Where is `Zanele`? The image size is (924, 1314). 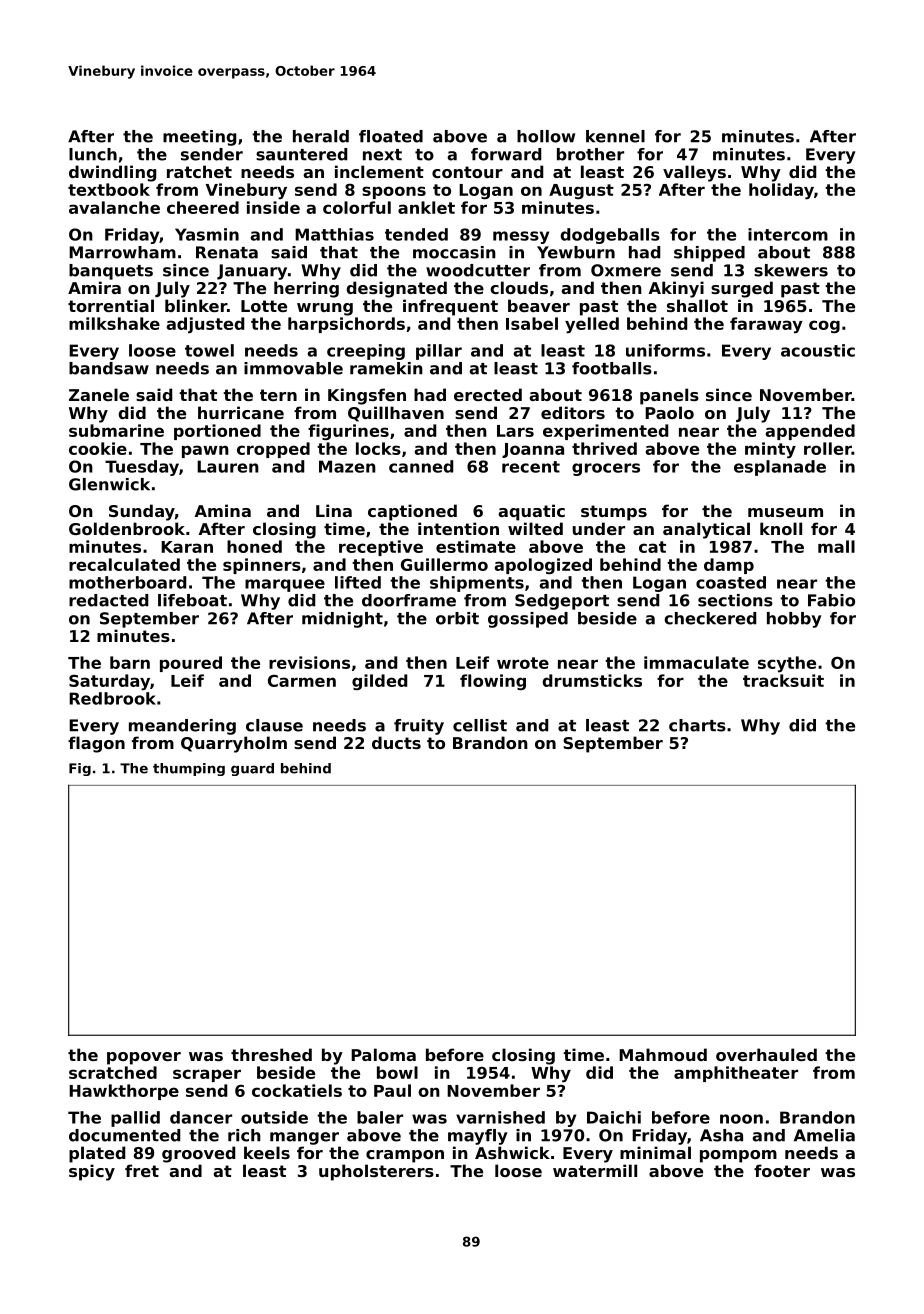
Zanele is located at coordinates (99, 394).
